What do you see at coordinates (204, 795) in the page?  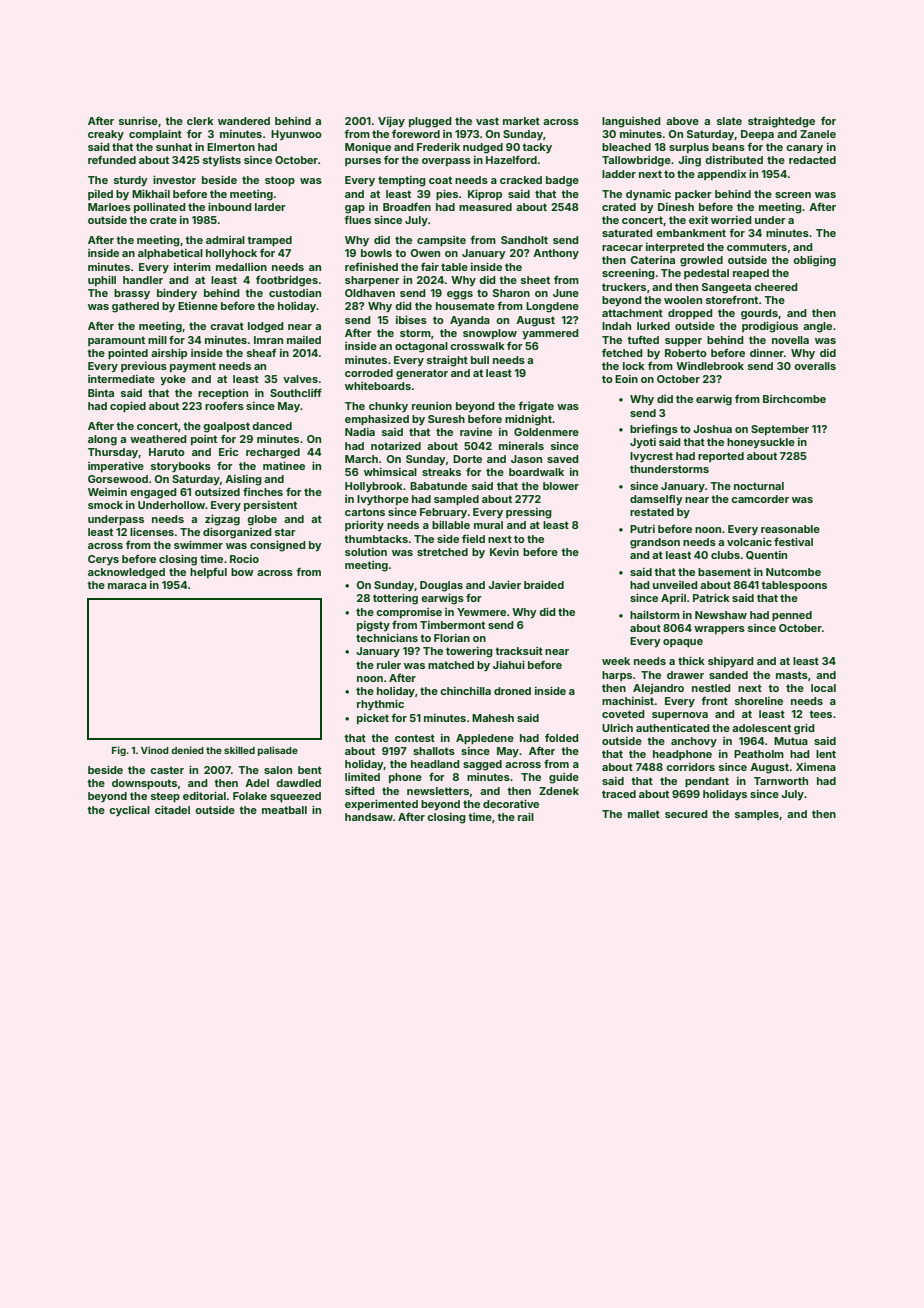 I see `editorial` at bounding box center [204, 795].
